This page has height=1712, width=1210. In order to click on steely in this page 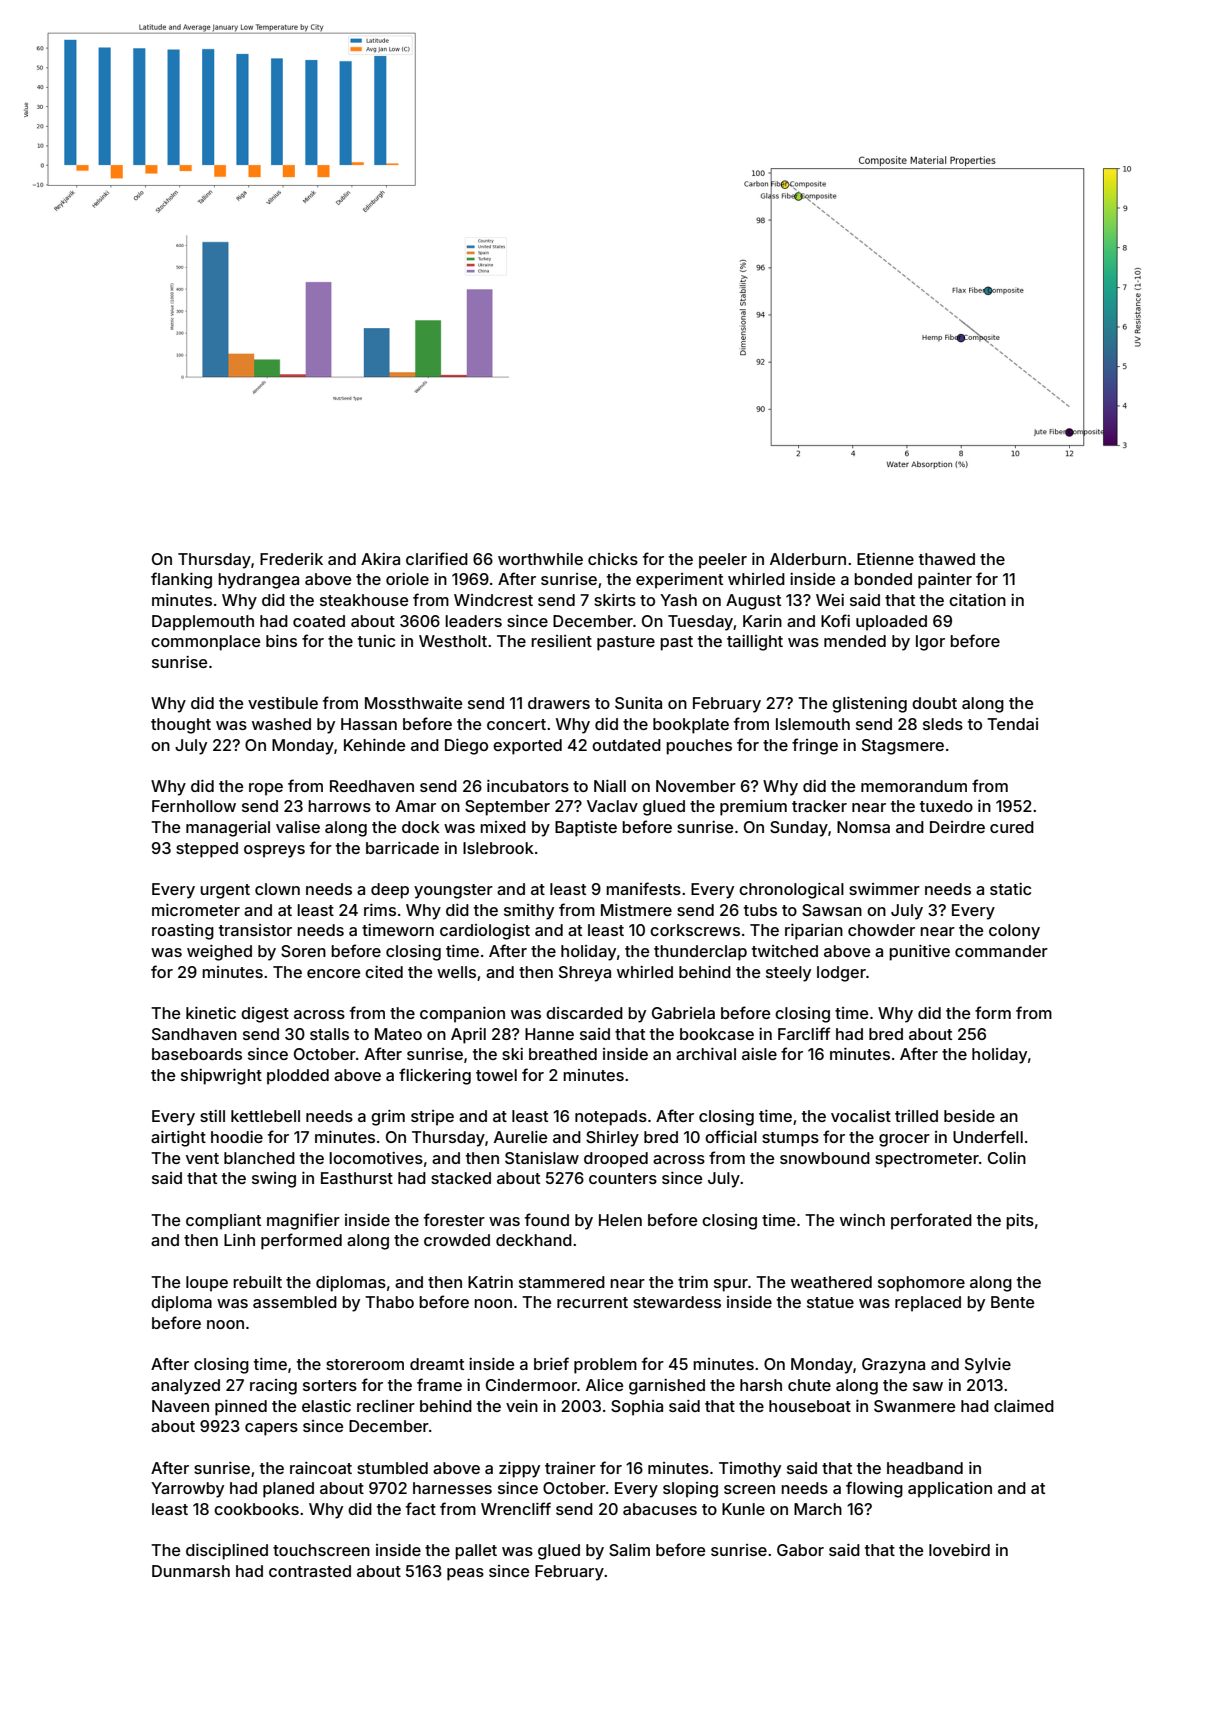, I will do `click(788, 974)`.
